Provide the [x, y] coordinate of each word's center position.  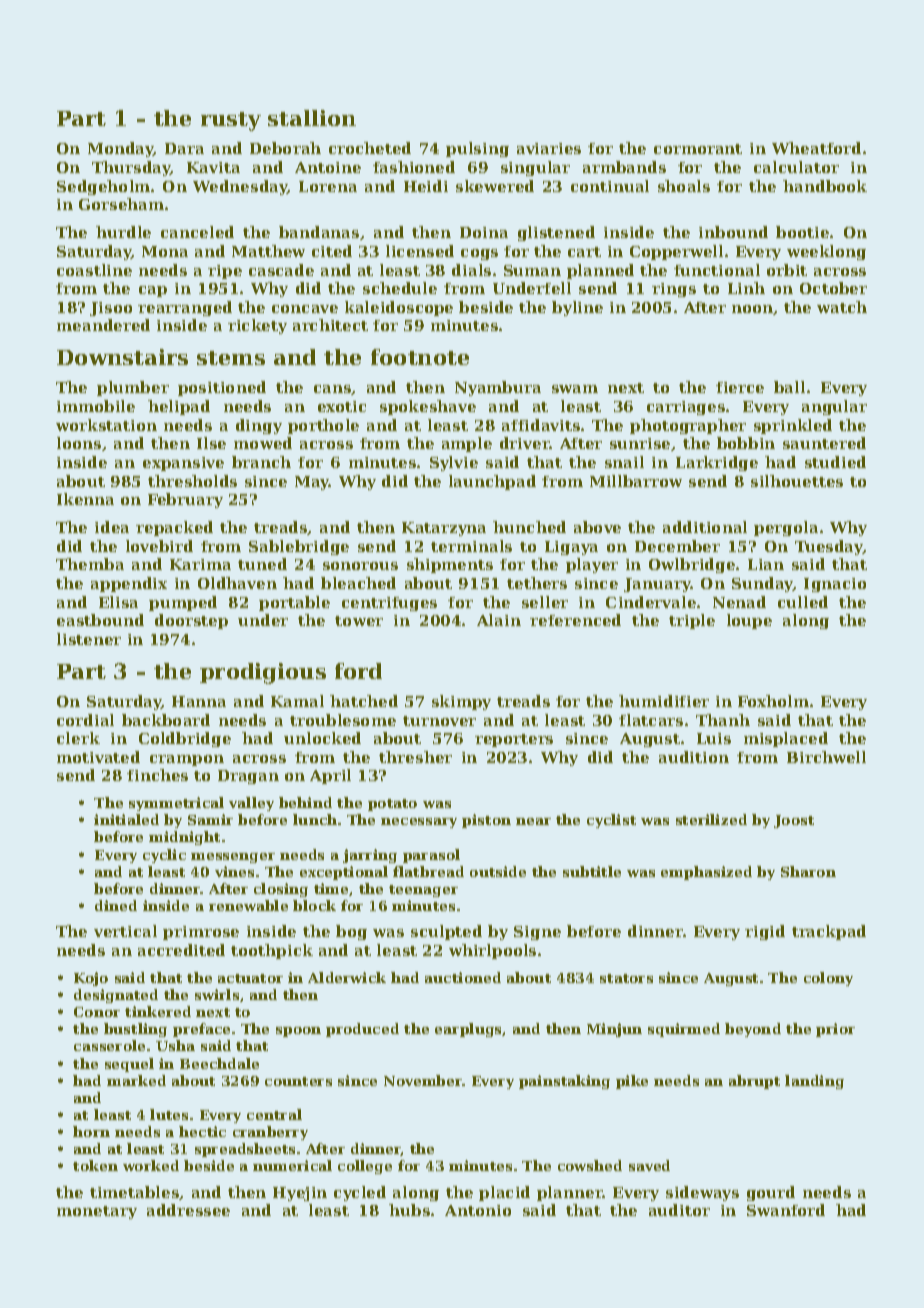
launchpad [492, 482]
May [312, 483]
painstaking [564, 1082]
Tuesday [829, 547]
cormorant [698, 149]
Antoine [328, 167]
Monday [121, 149]
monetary [97, 1212]
